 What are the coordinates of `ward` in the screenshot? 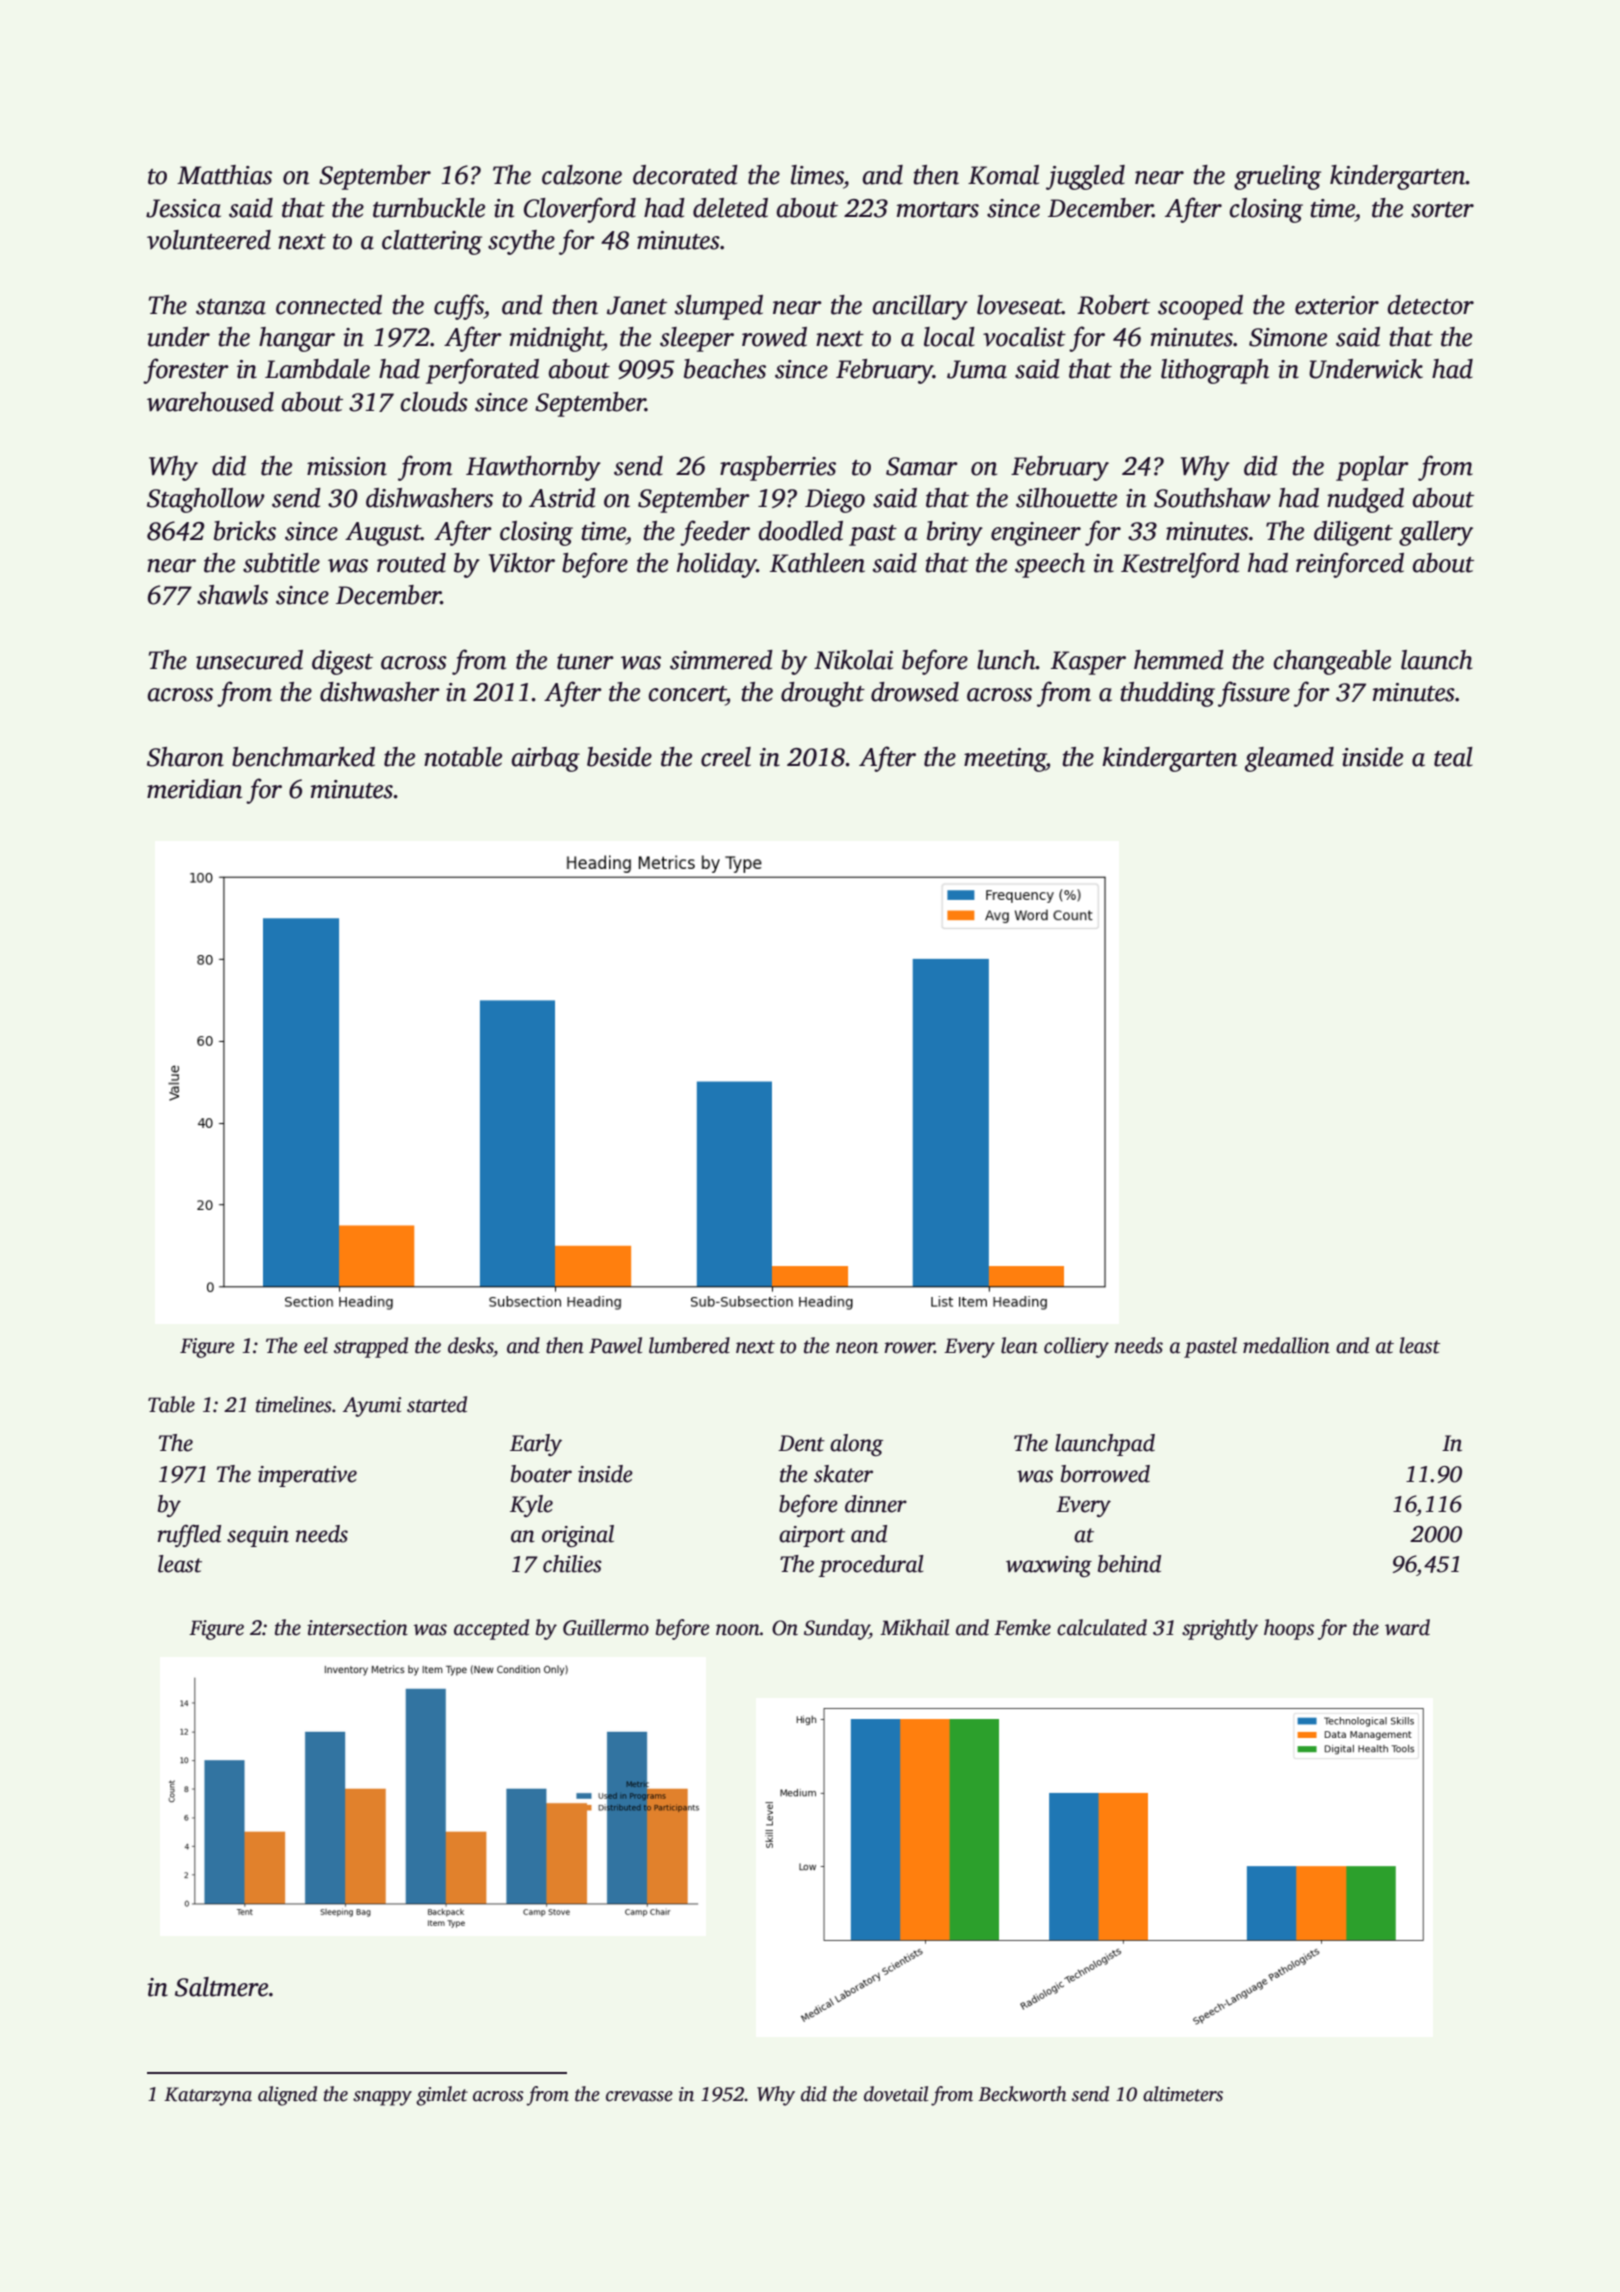 It's located at (1407, 1627).
